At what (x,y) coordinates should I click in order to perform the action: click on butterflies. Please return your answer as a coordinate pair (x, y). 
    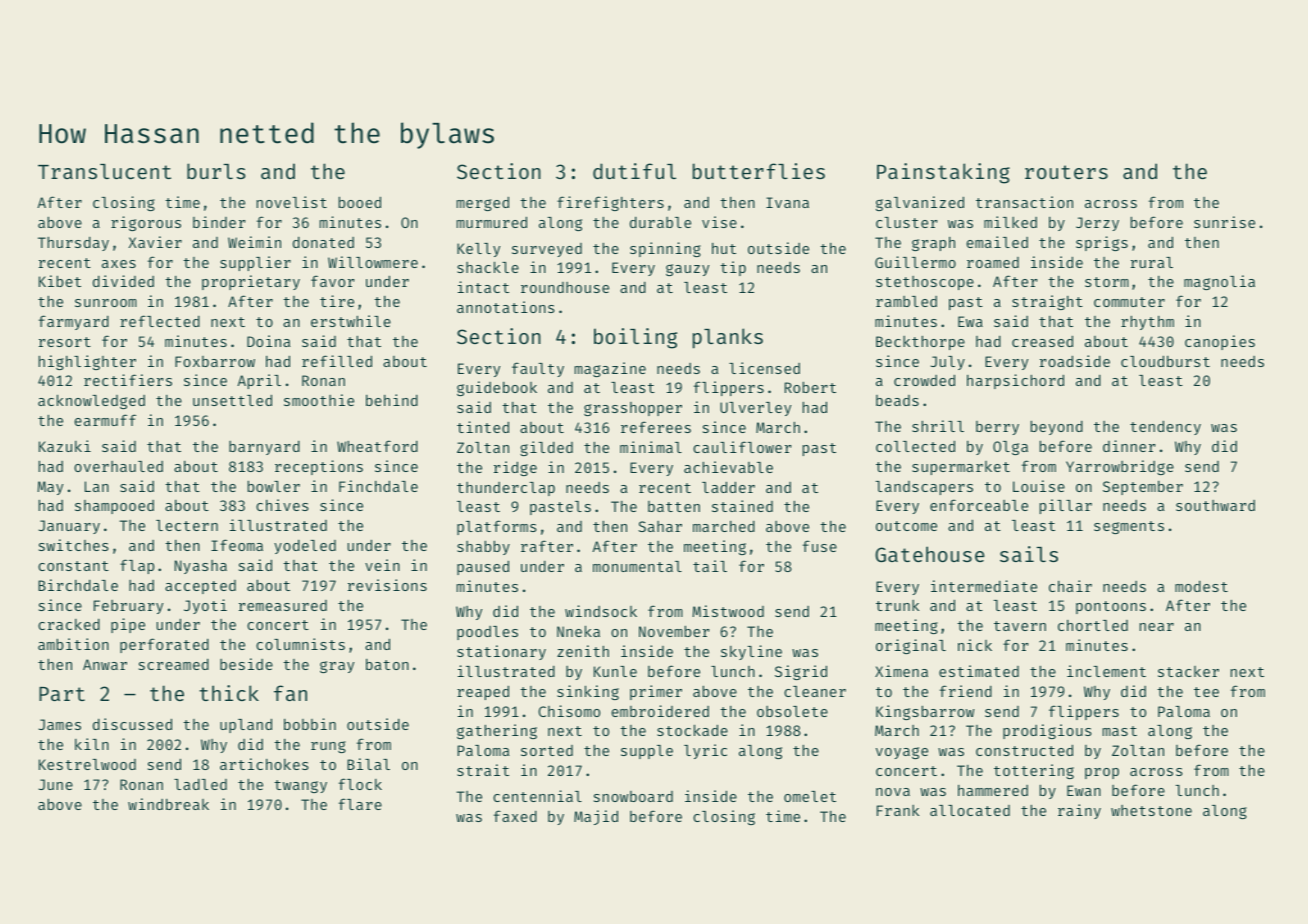
    Looking at the image, I should click on (759, 171).
